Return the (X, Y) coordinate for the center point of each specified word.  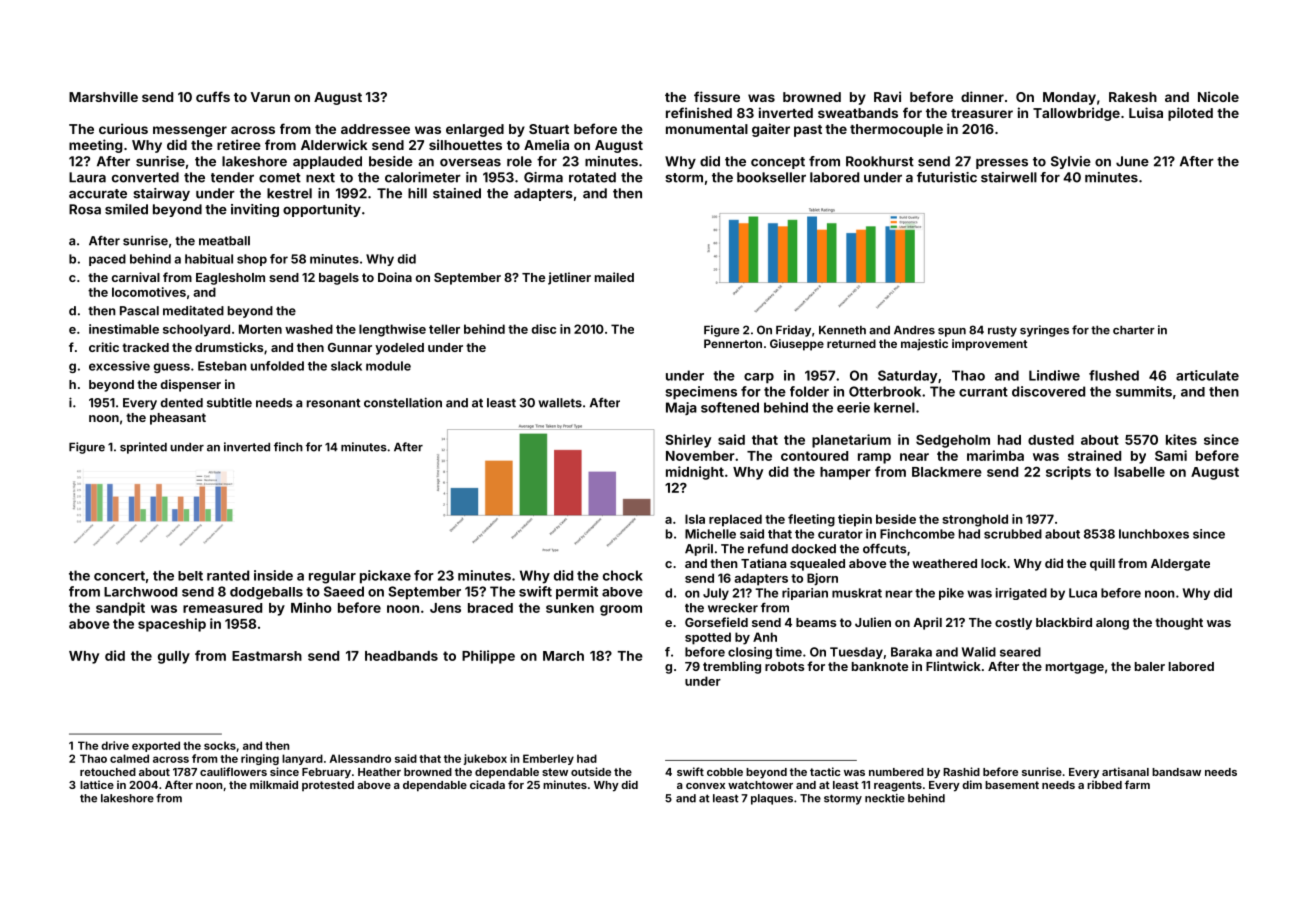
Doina (395, 277)
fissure (717, 96)
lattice (97, 784)
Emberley (548, 759)
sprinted (143, 448)
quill (1102, 564)
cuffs (213, 96)
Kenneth (842, 330)
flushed (1114, 375)
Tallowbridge (1076, 114)
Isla (695, 519)
